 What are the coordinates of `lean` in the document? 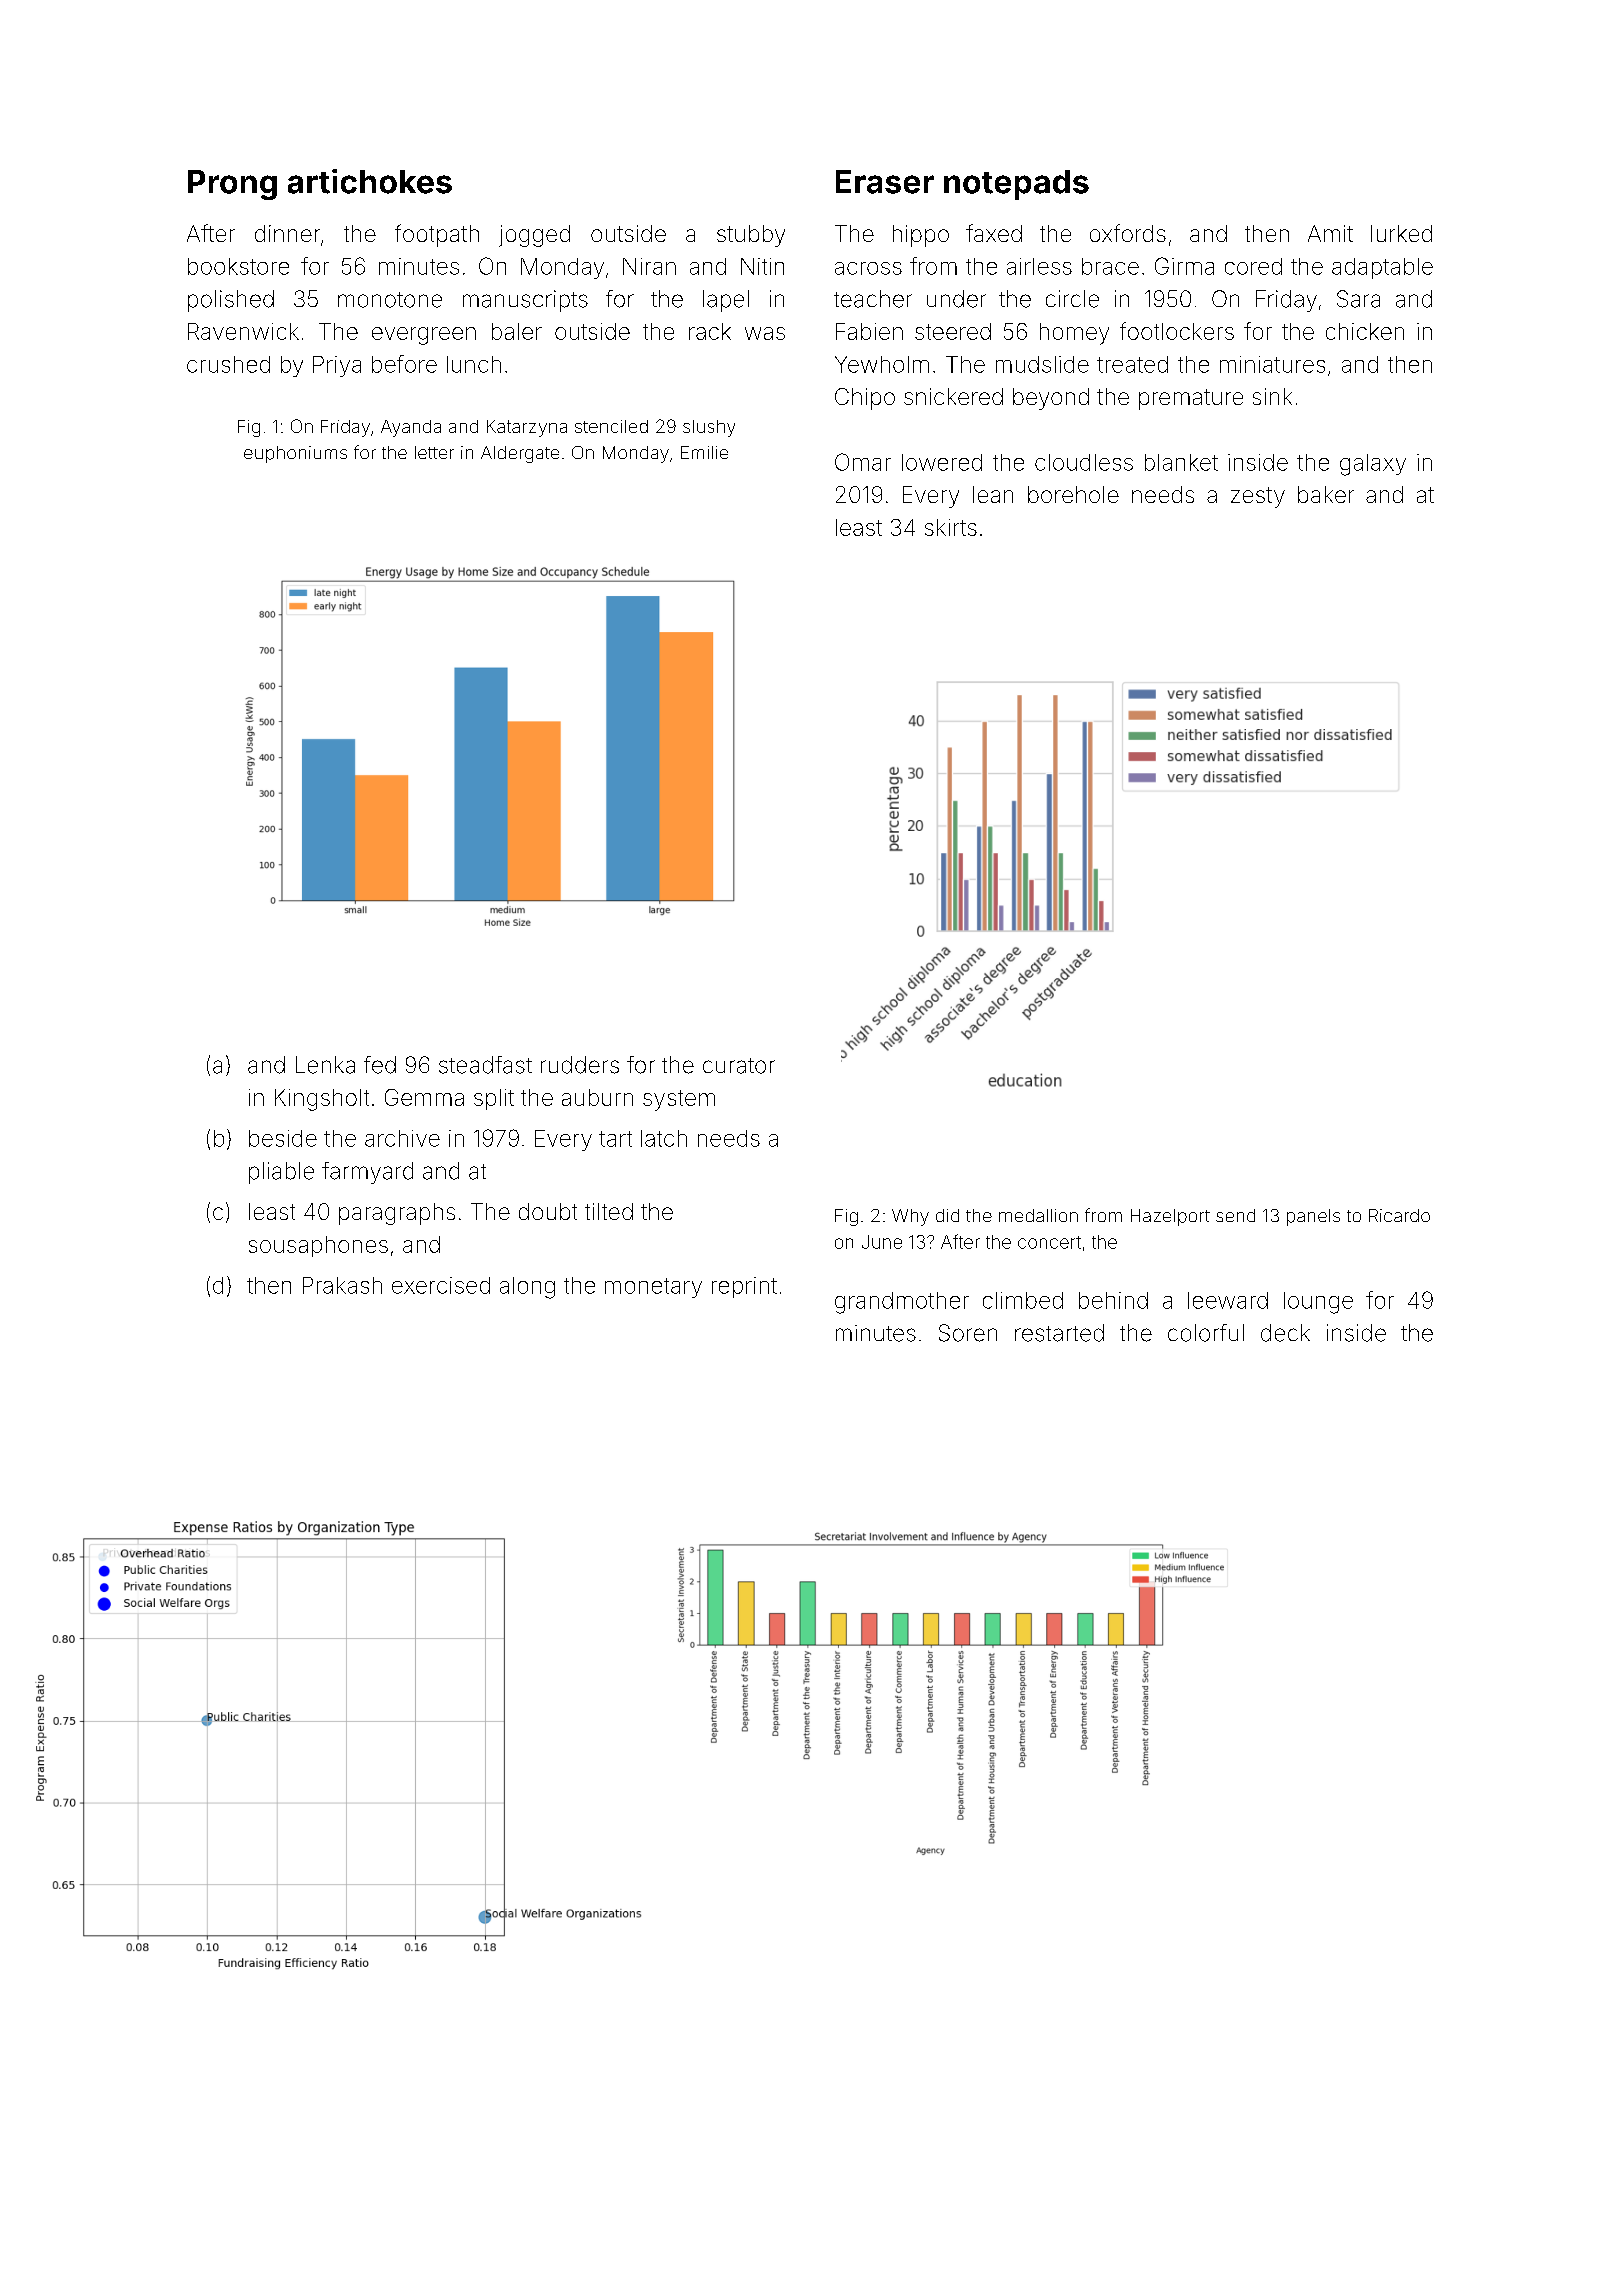 It's located at (993, 494).
